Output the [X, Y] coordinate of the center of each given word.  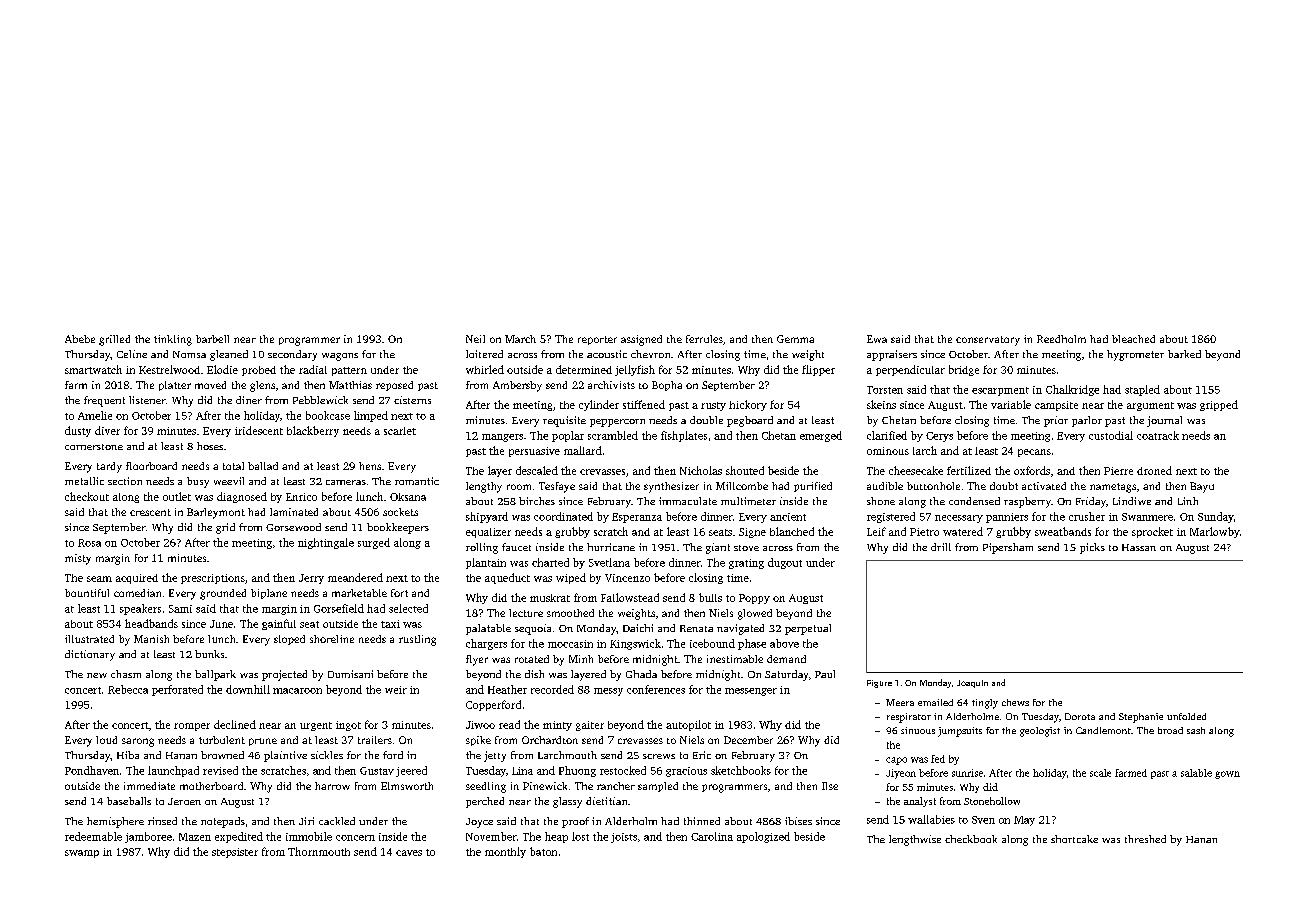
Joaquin [972, 684]
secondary [292, 355]
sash [1196, 730]
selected [408, 608]
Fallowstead [630, 597]
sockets [400, 512]
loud [106, 740]
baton [543, 851]
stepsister [235, 853]
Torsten [885, 390]
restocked [623, 770]
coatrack [1158, 435]
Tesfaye [557, 487]
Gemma [795, 339]
